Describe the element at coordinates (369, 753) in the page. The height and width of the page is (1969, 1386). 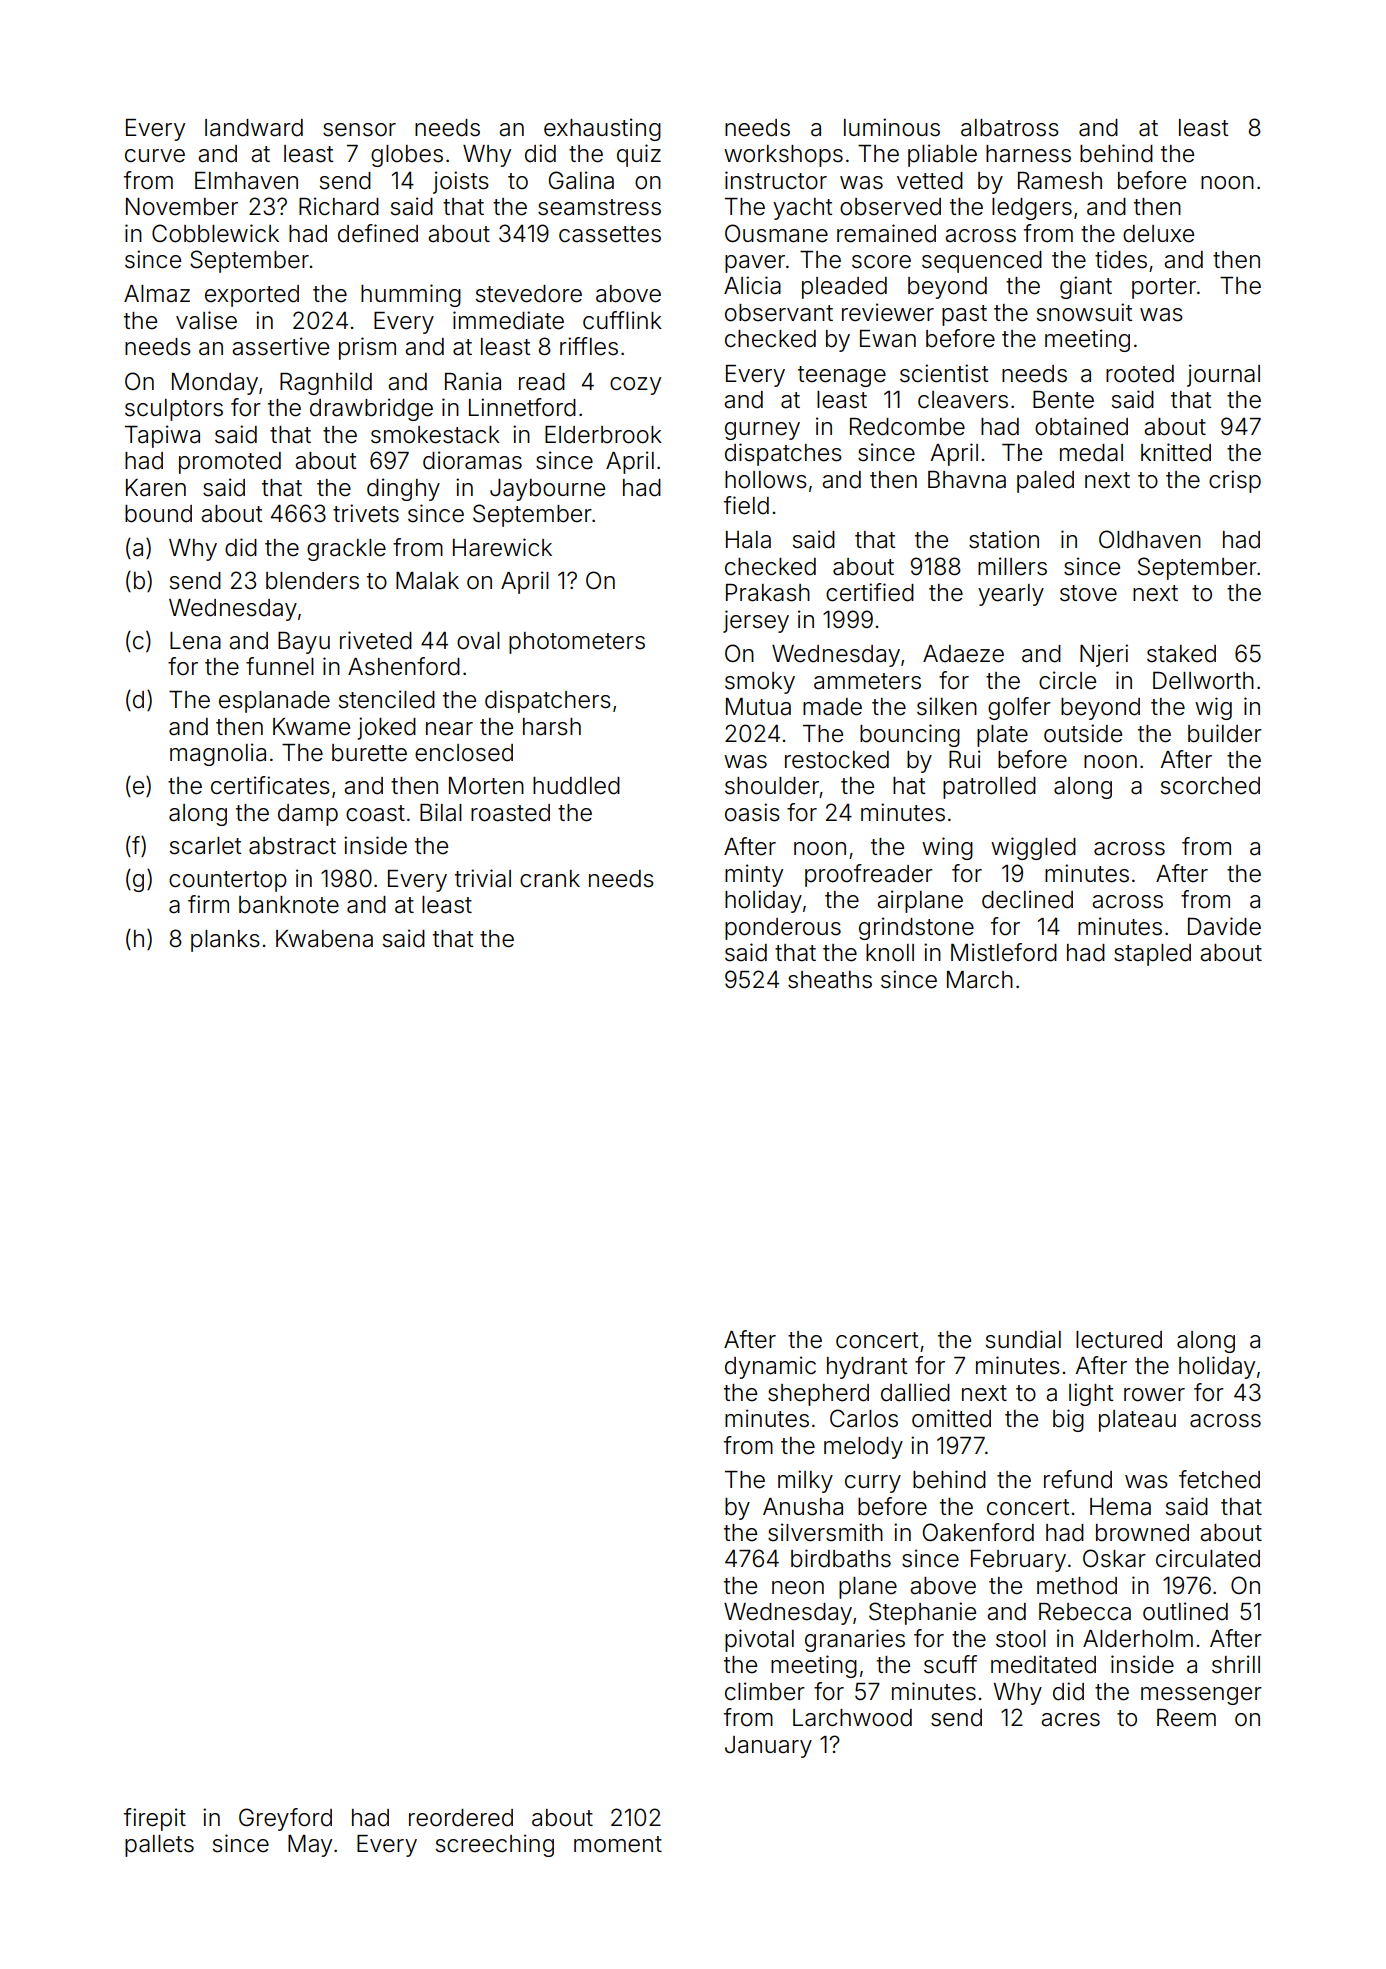
I see `burette` at that location.
